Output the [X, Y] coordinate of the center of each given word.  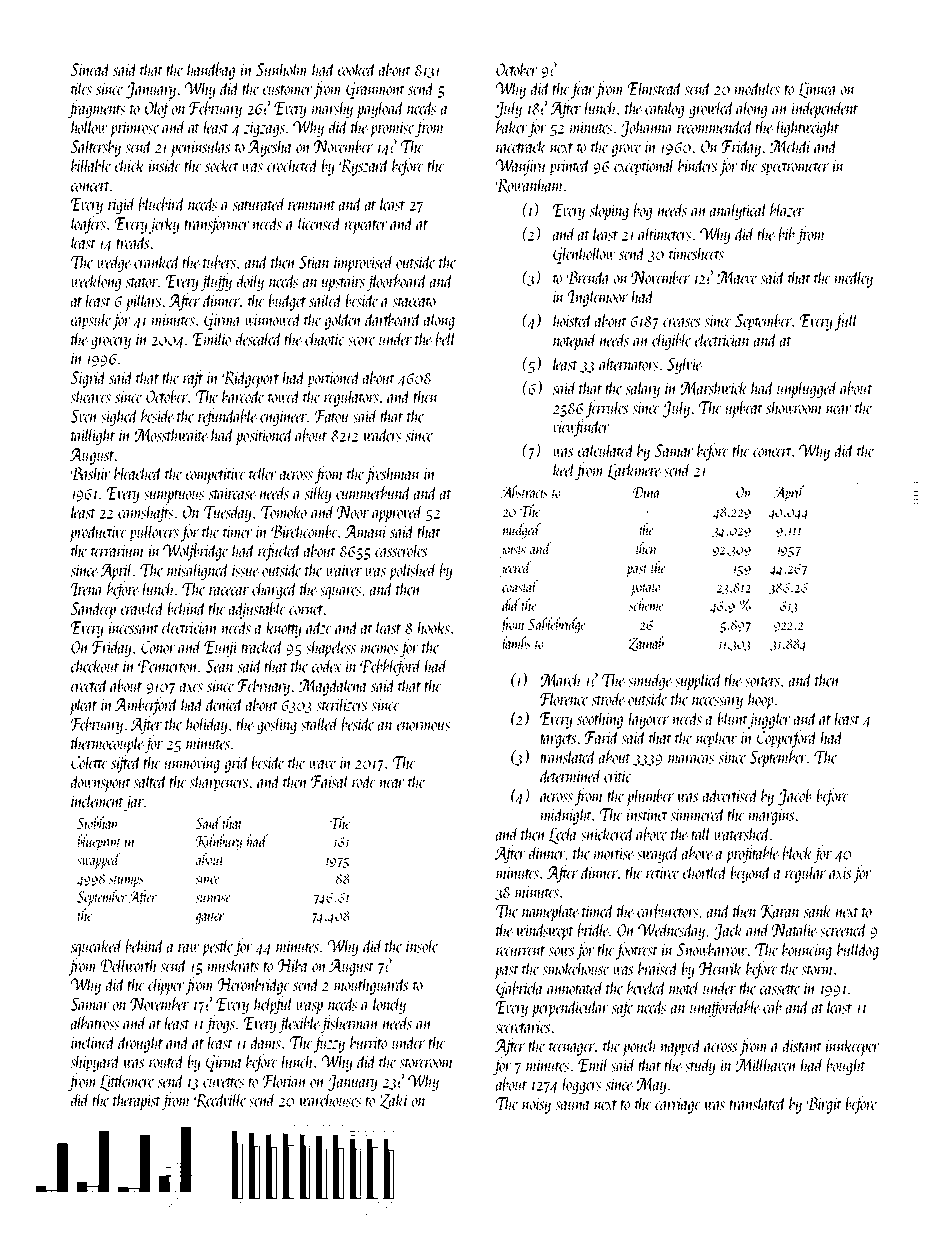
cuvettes [224, 1083]
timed [598, 910]
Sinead [91, 69]
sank [818, 910]
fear [582, 90]
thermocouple [107, 744]
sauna [573, 1105]
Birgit [824, 1105]
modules [757, 88]
